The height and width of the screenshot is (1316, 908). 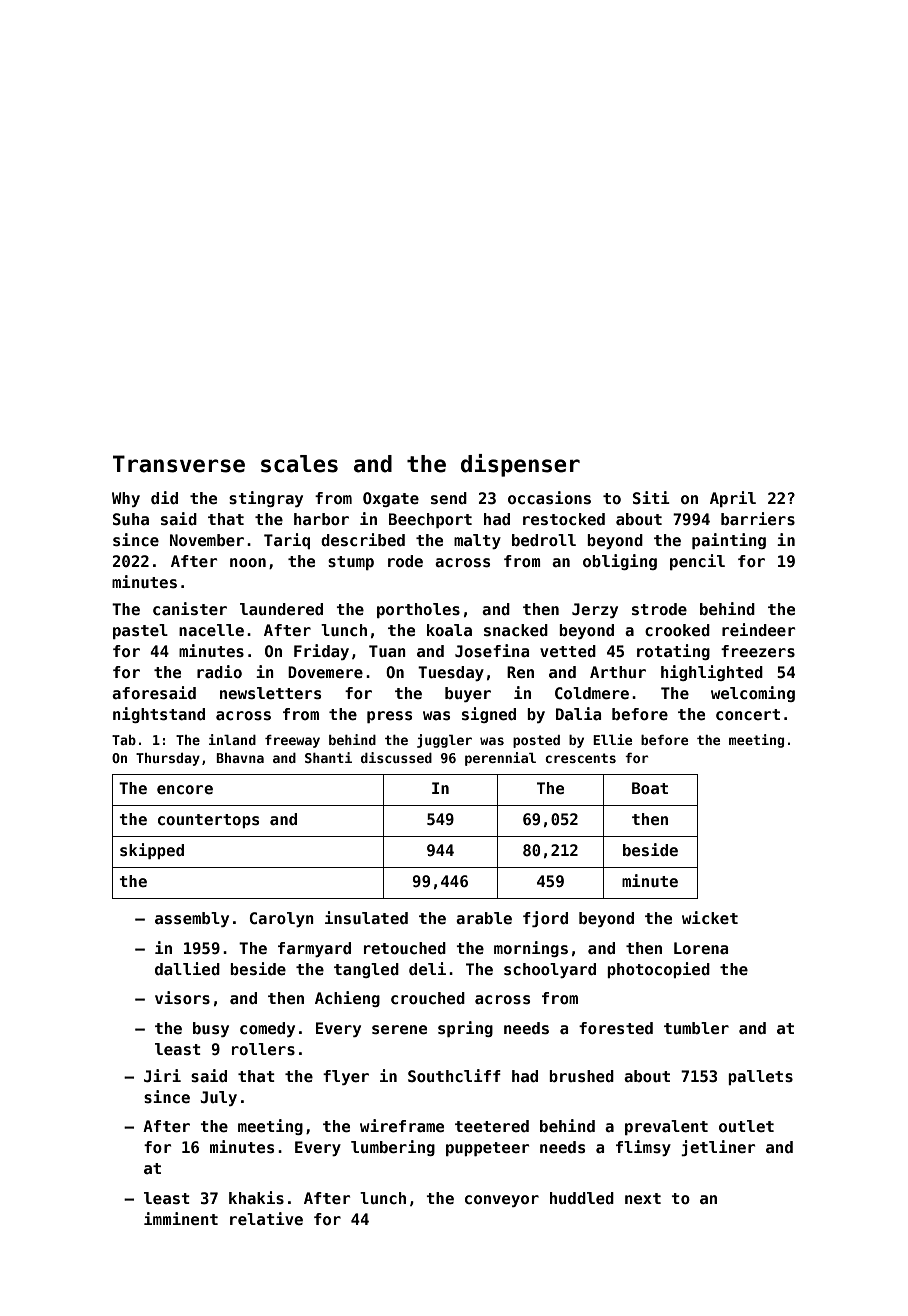 What do you see at coordinates (366, 918) in the screenshot?
I see `insulated` at bounding box center [366, 918].
